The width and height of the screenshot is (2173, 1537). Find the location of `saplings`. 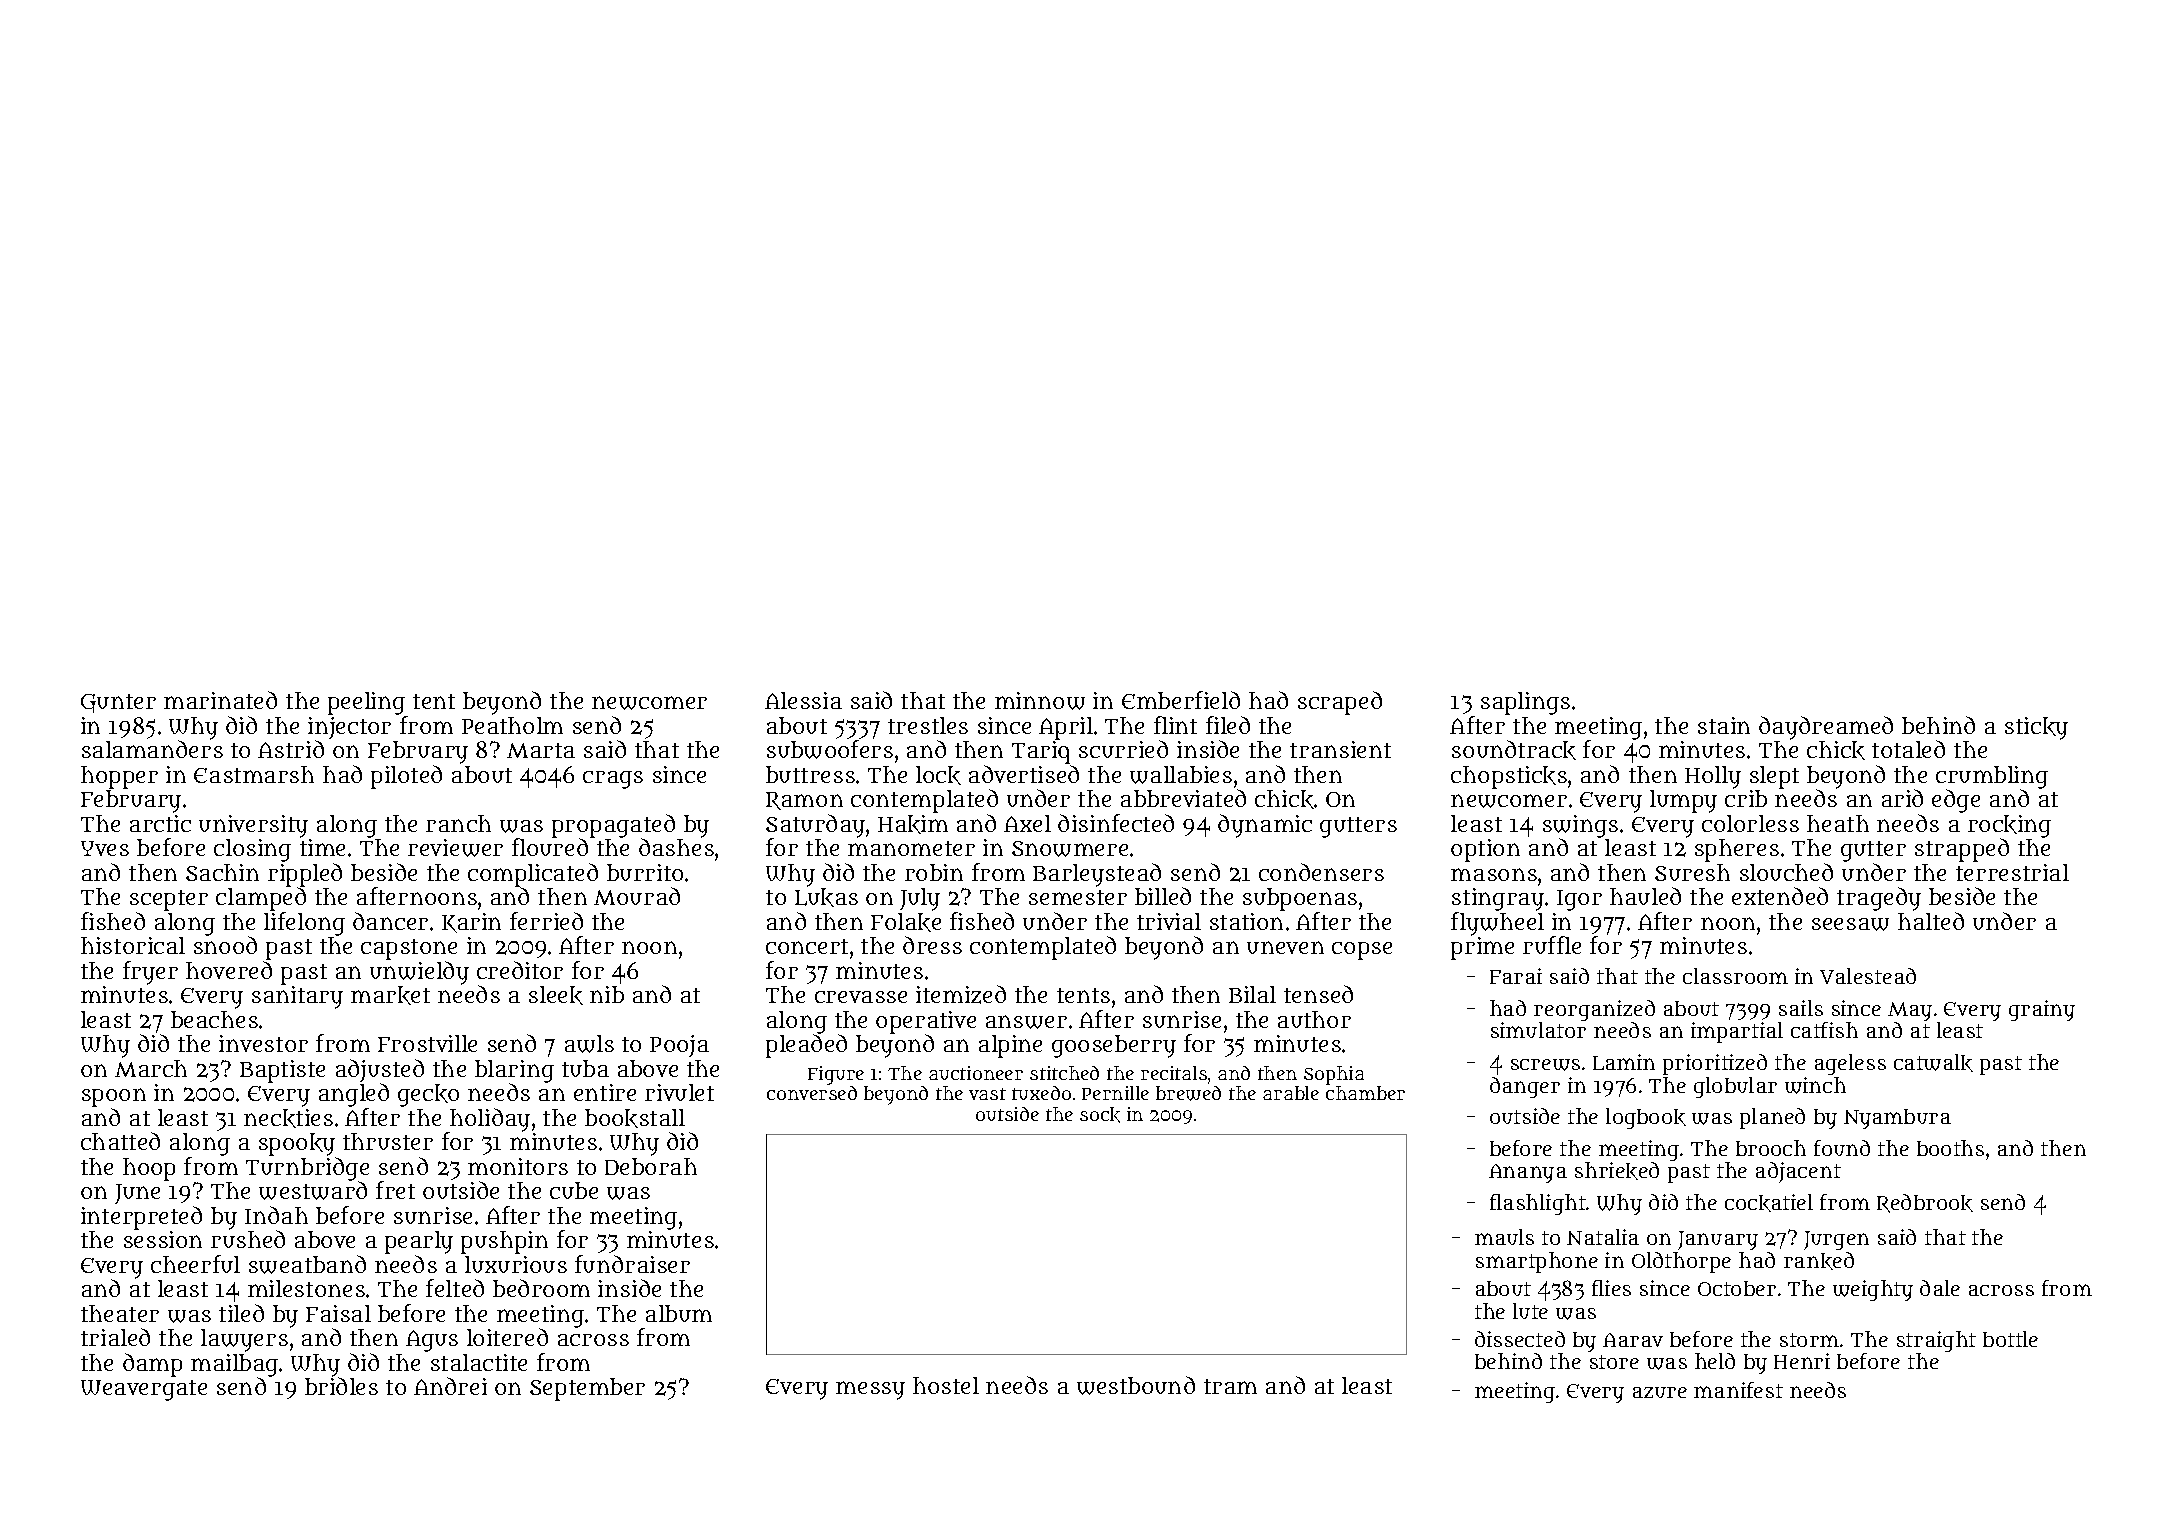

saplings is located at coordinates (1525, 703).
